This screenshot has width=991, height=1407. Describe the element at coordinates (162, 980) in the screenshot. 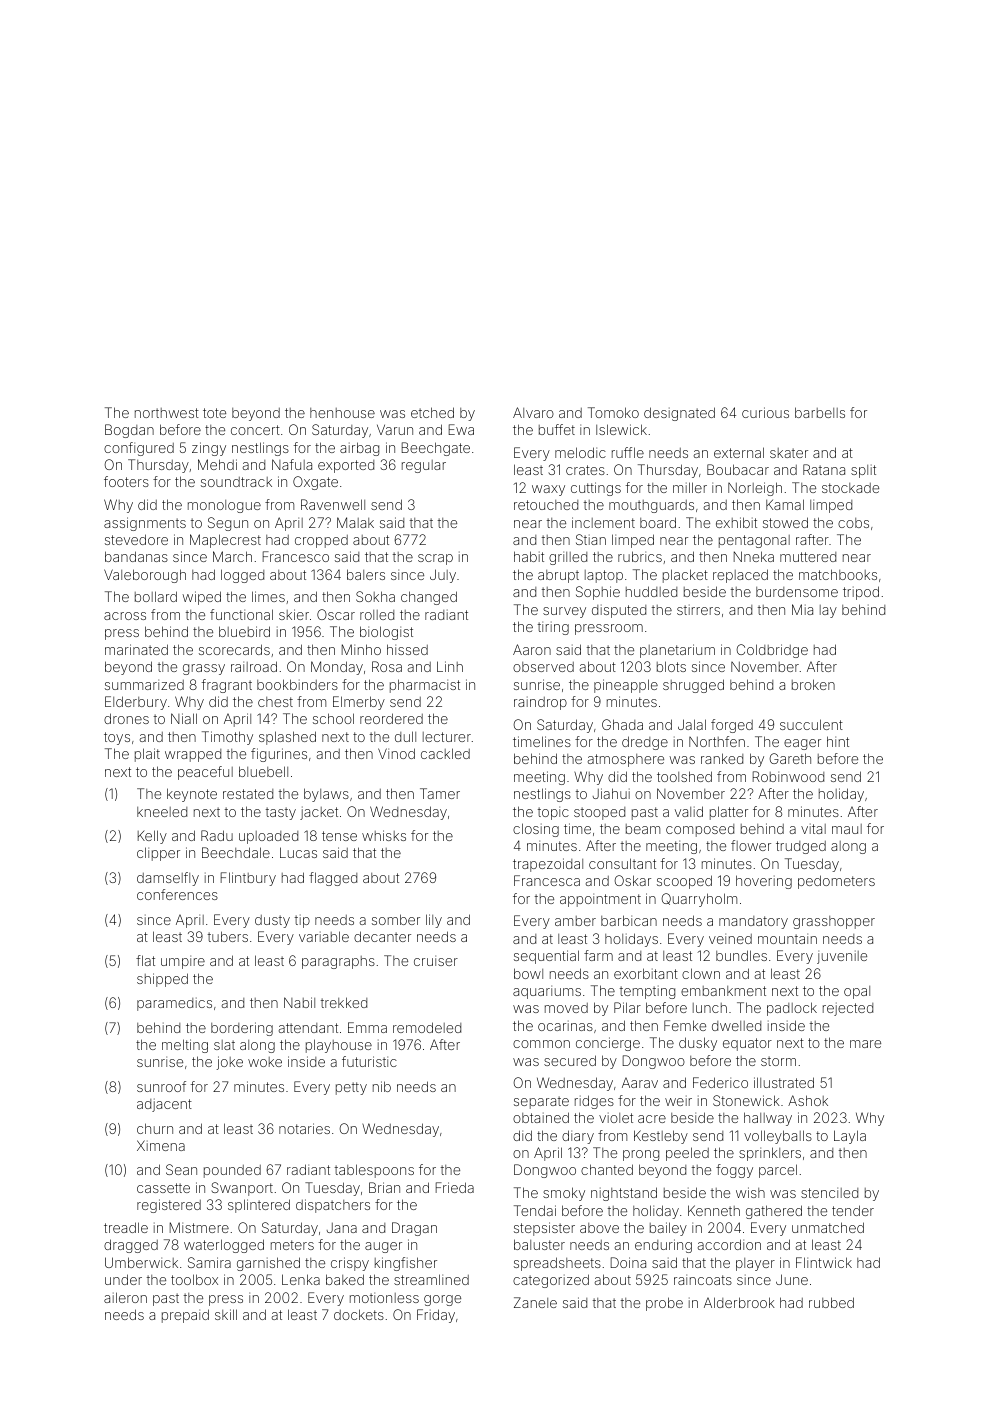

I see `shipped` at that location.
